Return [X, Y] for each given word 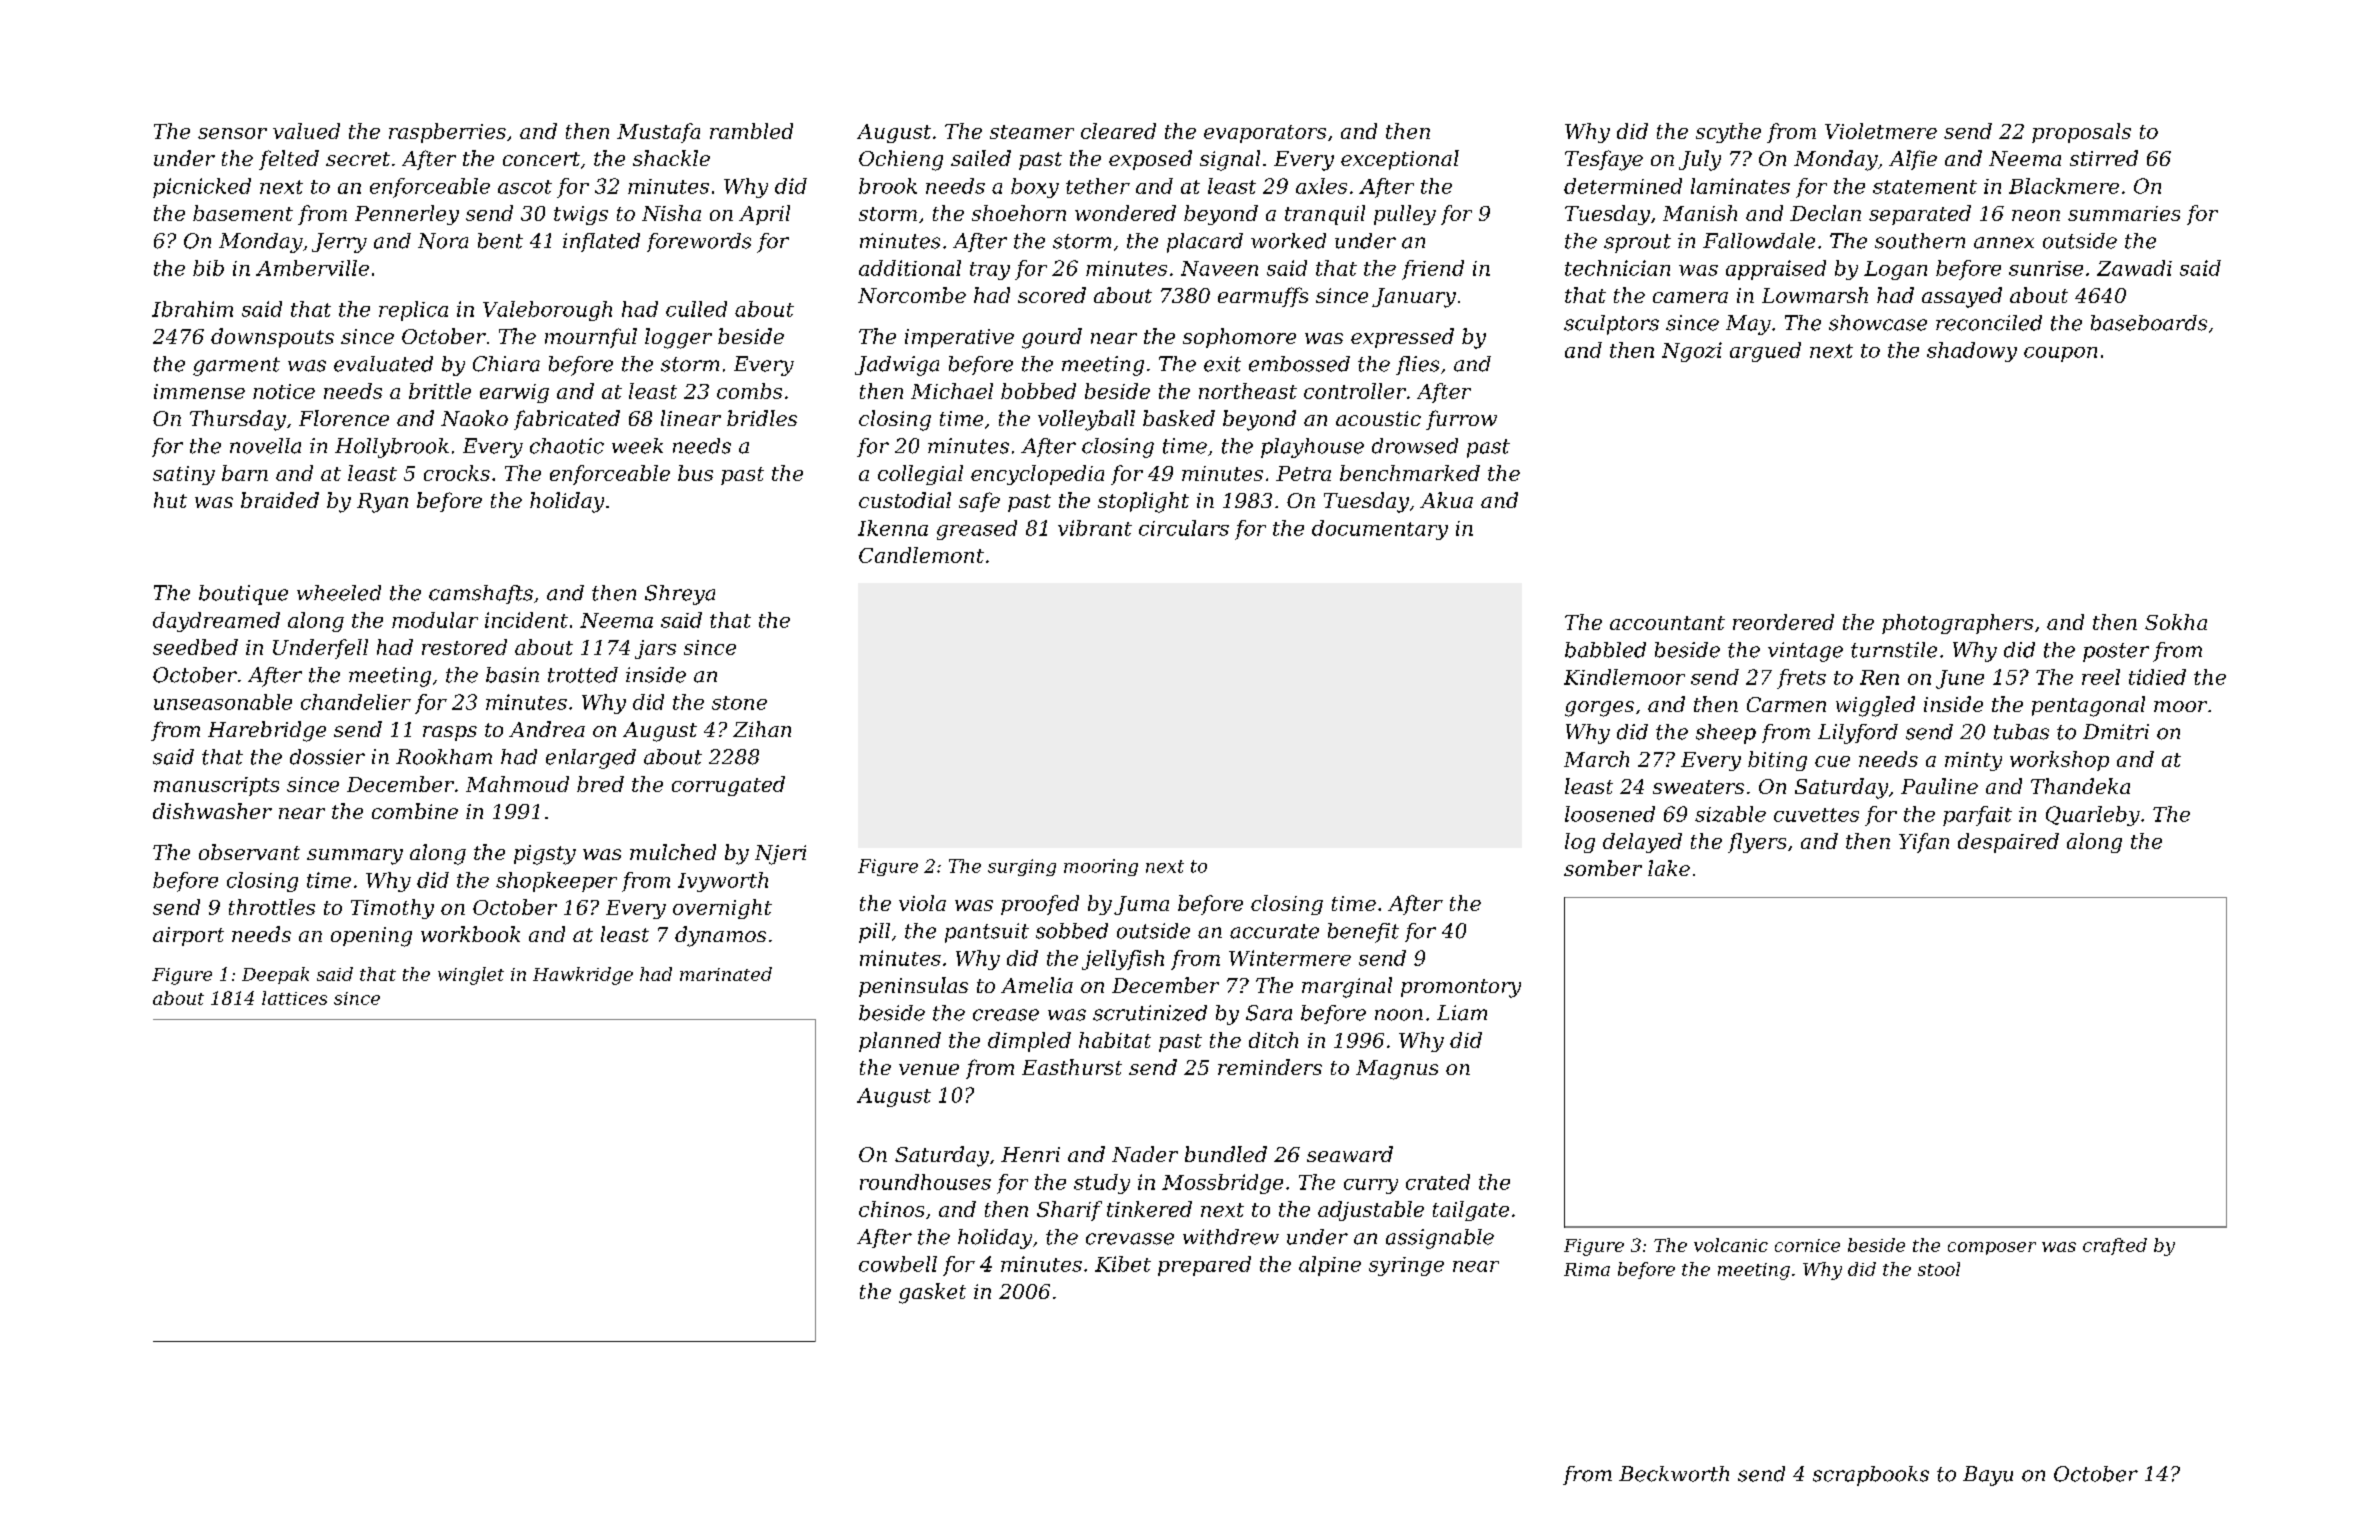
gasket [932, 1293]
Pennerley [407, 215]
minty [1973, 761]
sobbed [1072, 931]
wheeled [339, 593]
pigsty [545, 855]
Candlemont [921, 555]
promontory [1461, 988]
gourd [1052, 338]
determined [1623, 186]
